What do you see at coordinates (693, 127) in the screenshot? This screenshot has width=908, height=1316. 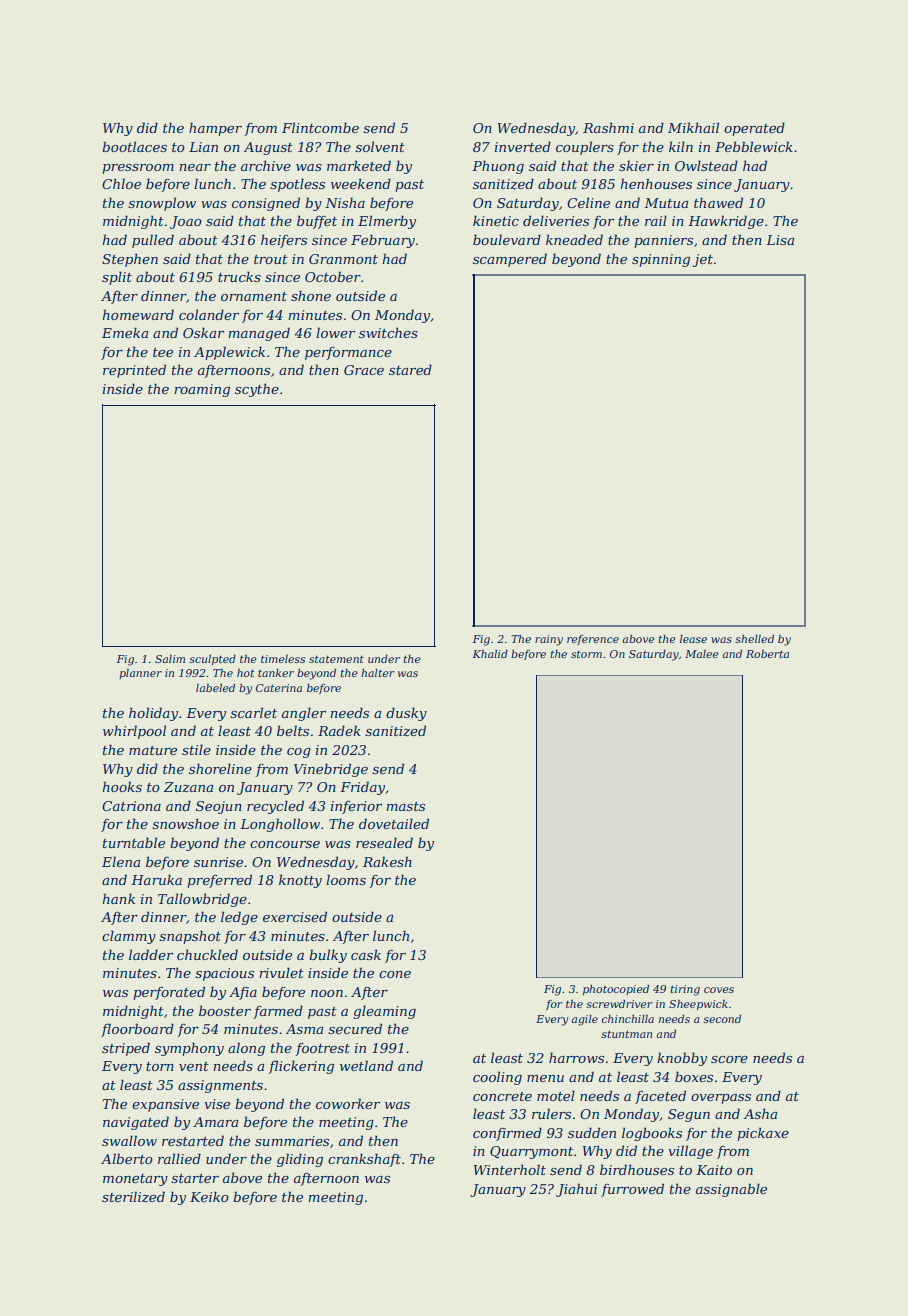 I see `Mikhail` at bounding box center [693, 127].
